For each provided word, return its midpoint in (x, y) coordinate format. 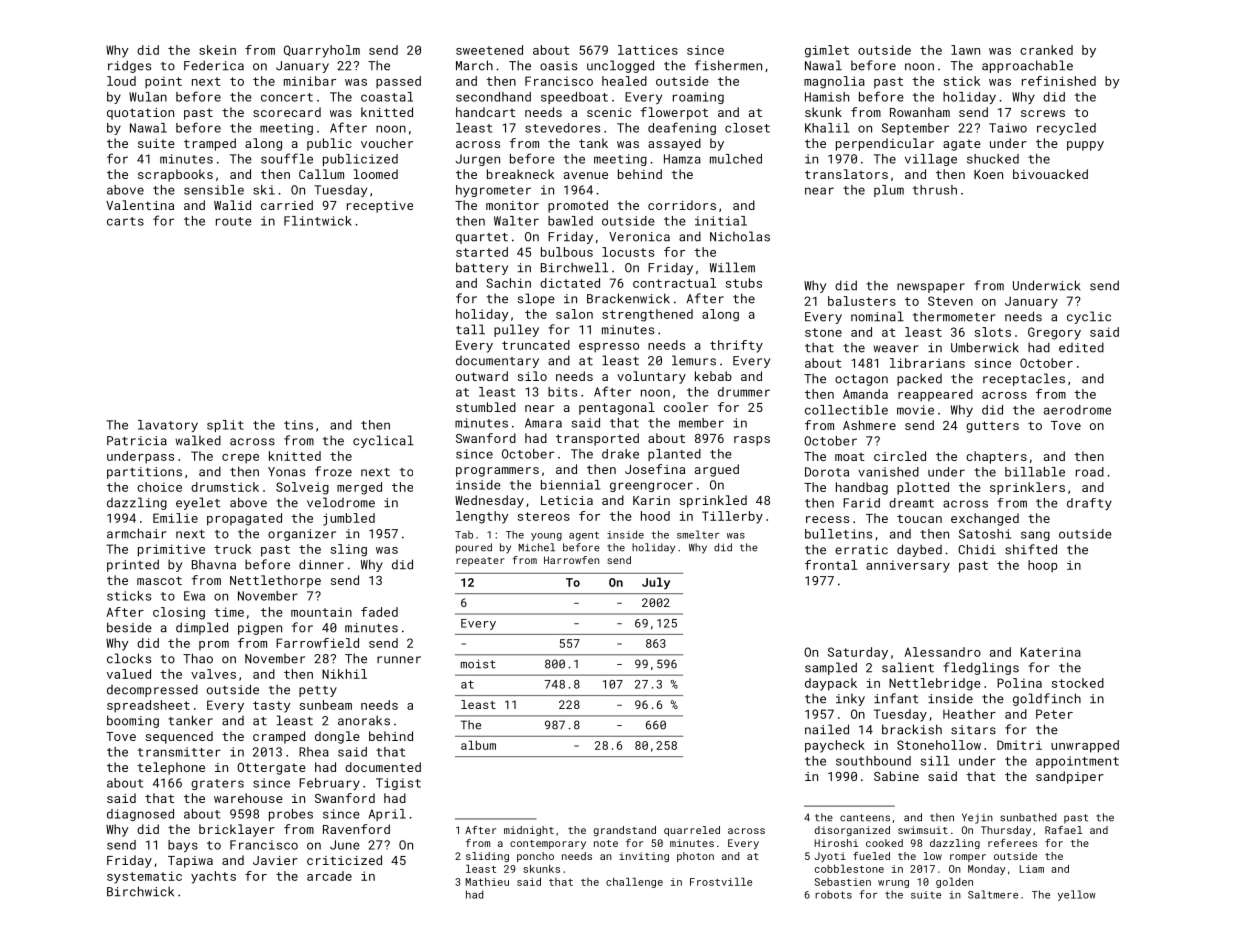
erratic (861, 550)
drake (620, 454)
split (225, 426)
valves (213, 674)
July (656, 583)
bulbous (567, 252)
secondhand (493, 97)
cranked (1046, 50)
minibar (310, 81)
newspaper (931, 288)
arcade (329, 876)
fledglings (981, 668)
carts (125, 221)
